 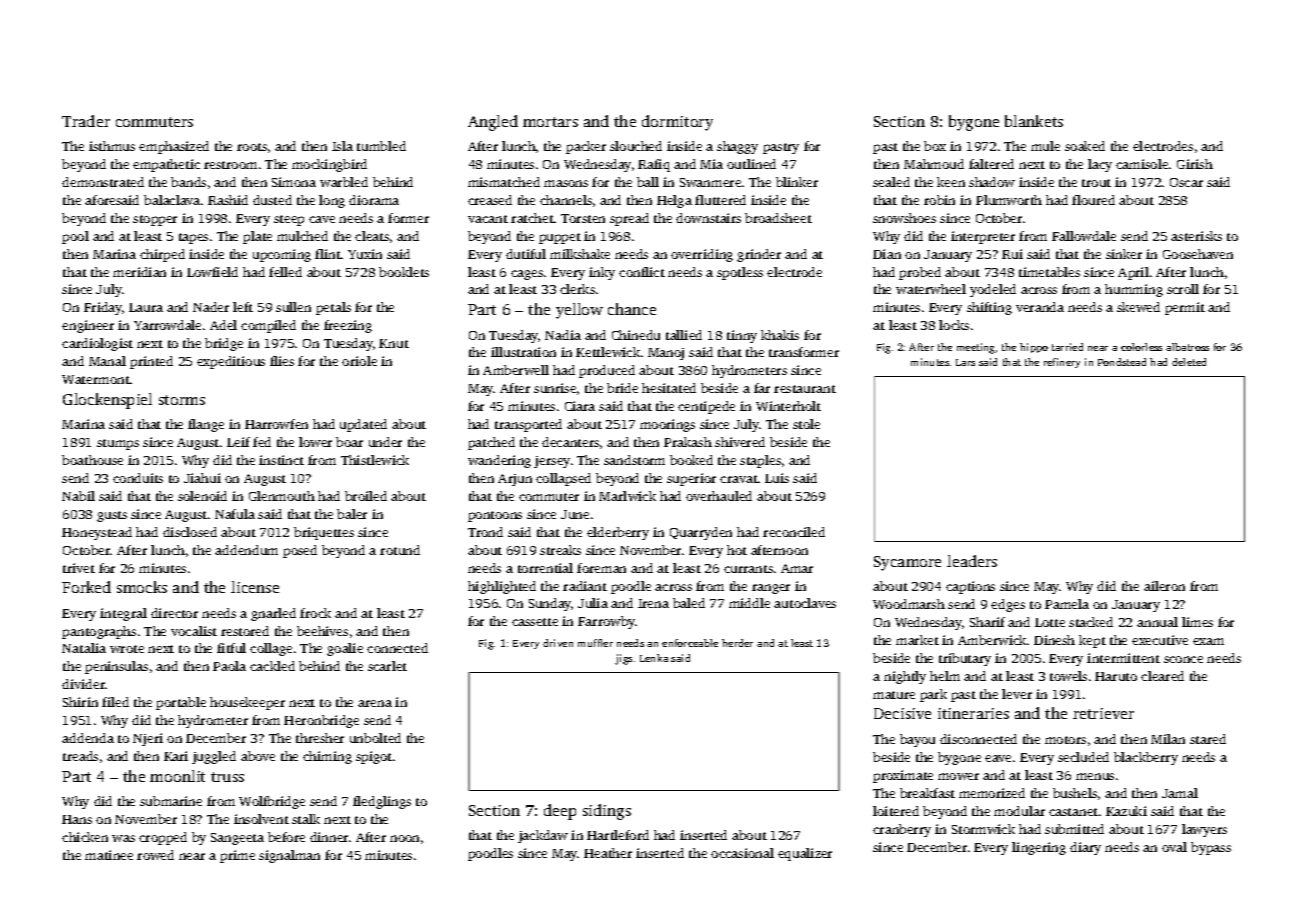 I want to click on dormitory, so click(x=677, y=123).
